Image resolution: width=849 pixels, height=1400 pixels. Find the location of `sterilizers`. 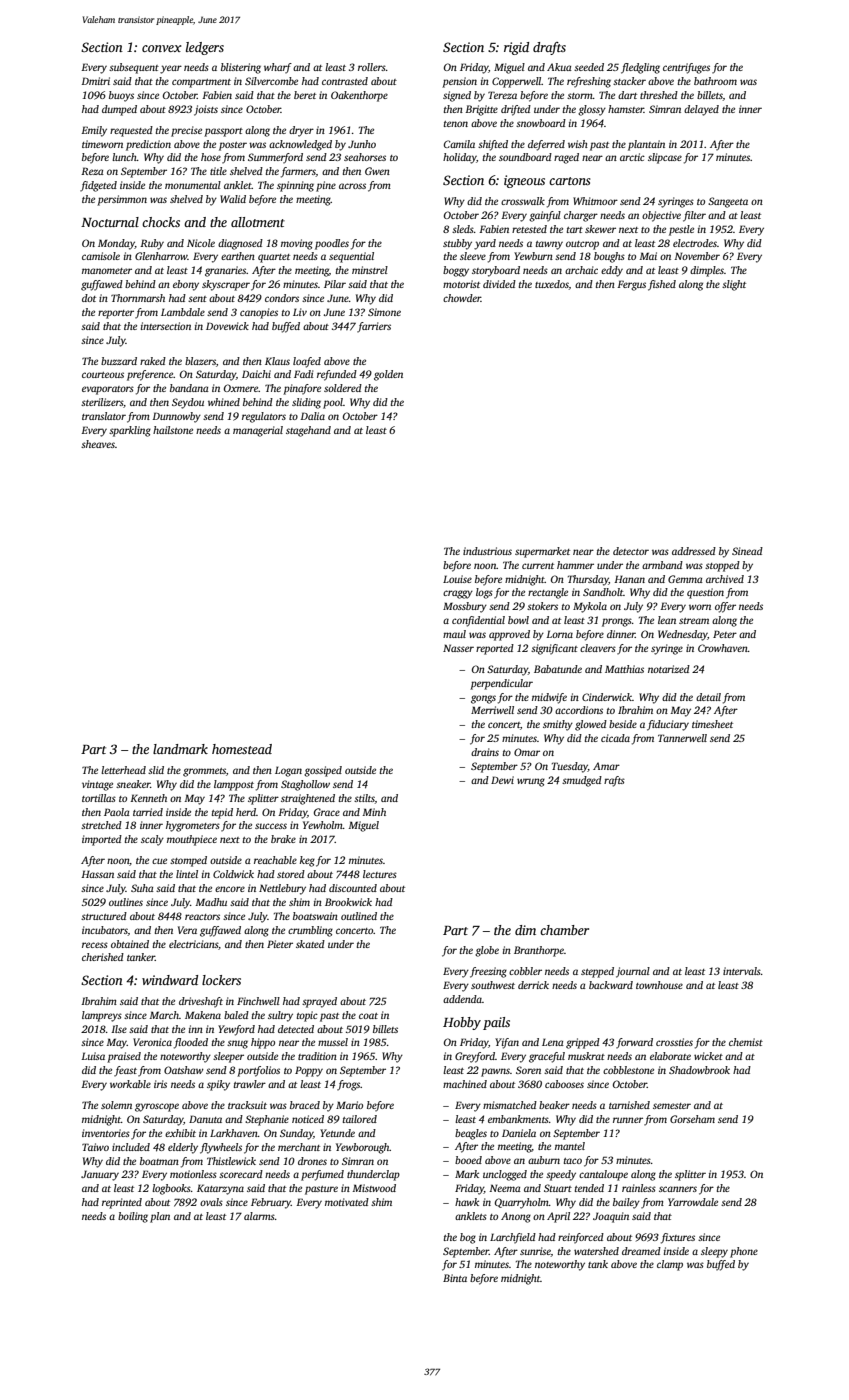

sterilizers is located at coordinates (102, 402).
